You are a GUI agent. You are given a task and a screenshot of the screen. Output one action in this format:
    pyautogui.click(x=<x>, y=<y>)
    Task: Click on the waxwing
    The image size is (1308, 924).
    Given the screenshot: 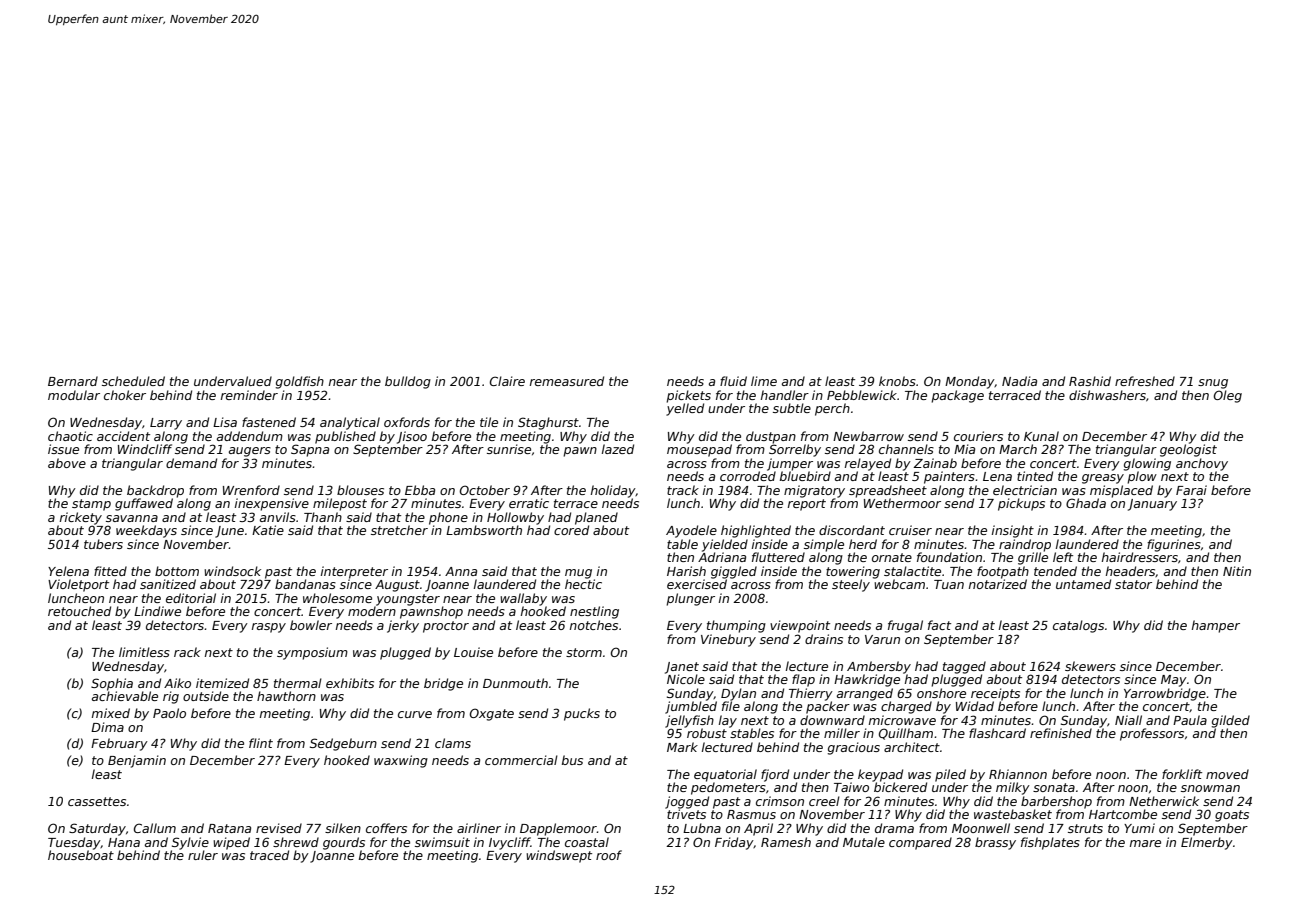 What is the action you would take?
    pyautogui.click(x=401, y=761)
